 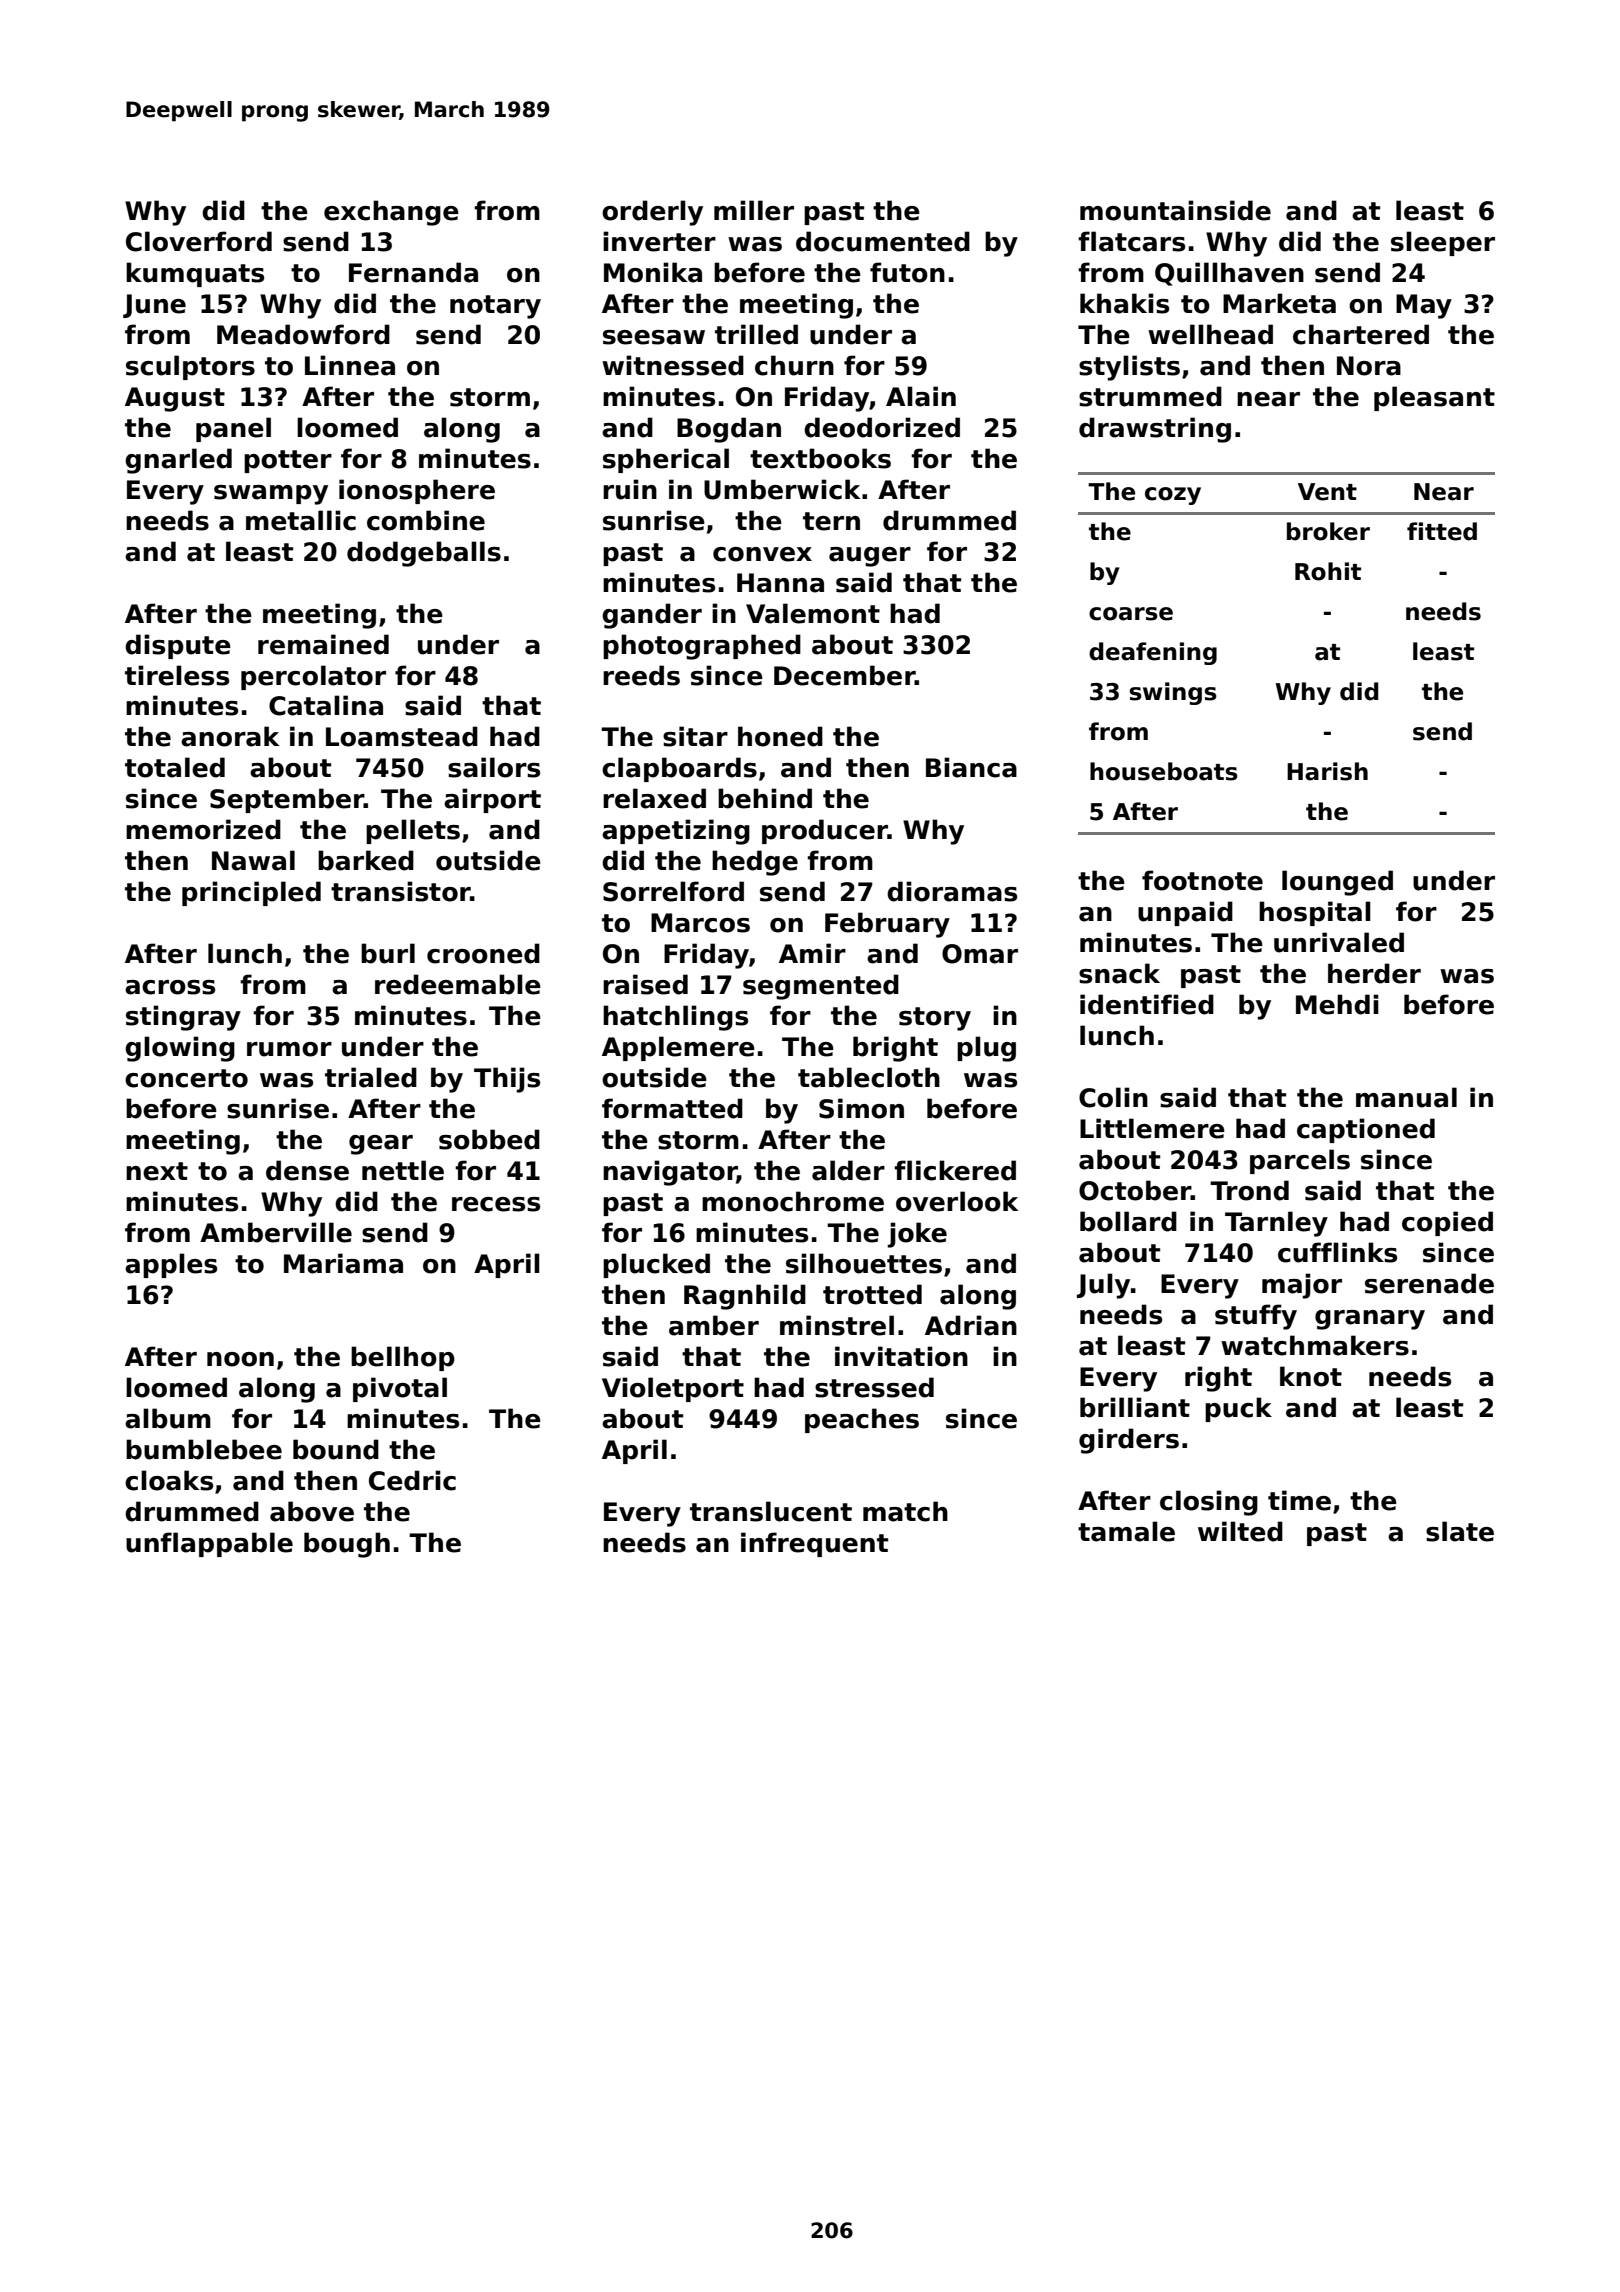 What do you see at coordinates (1429, 1283) in the screenshot?
I see `serenade` at bounding box center [1429, 1283].
